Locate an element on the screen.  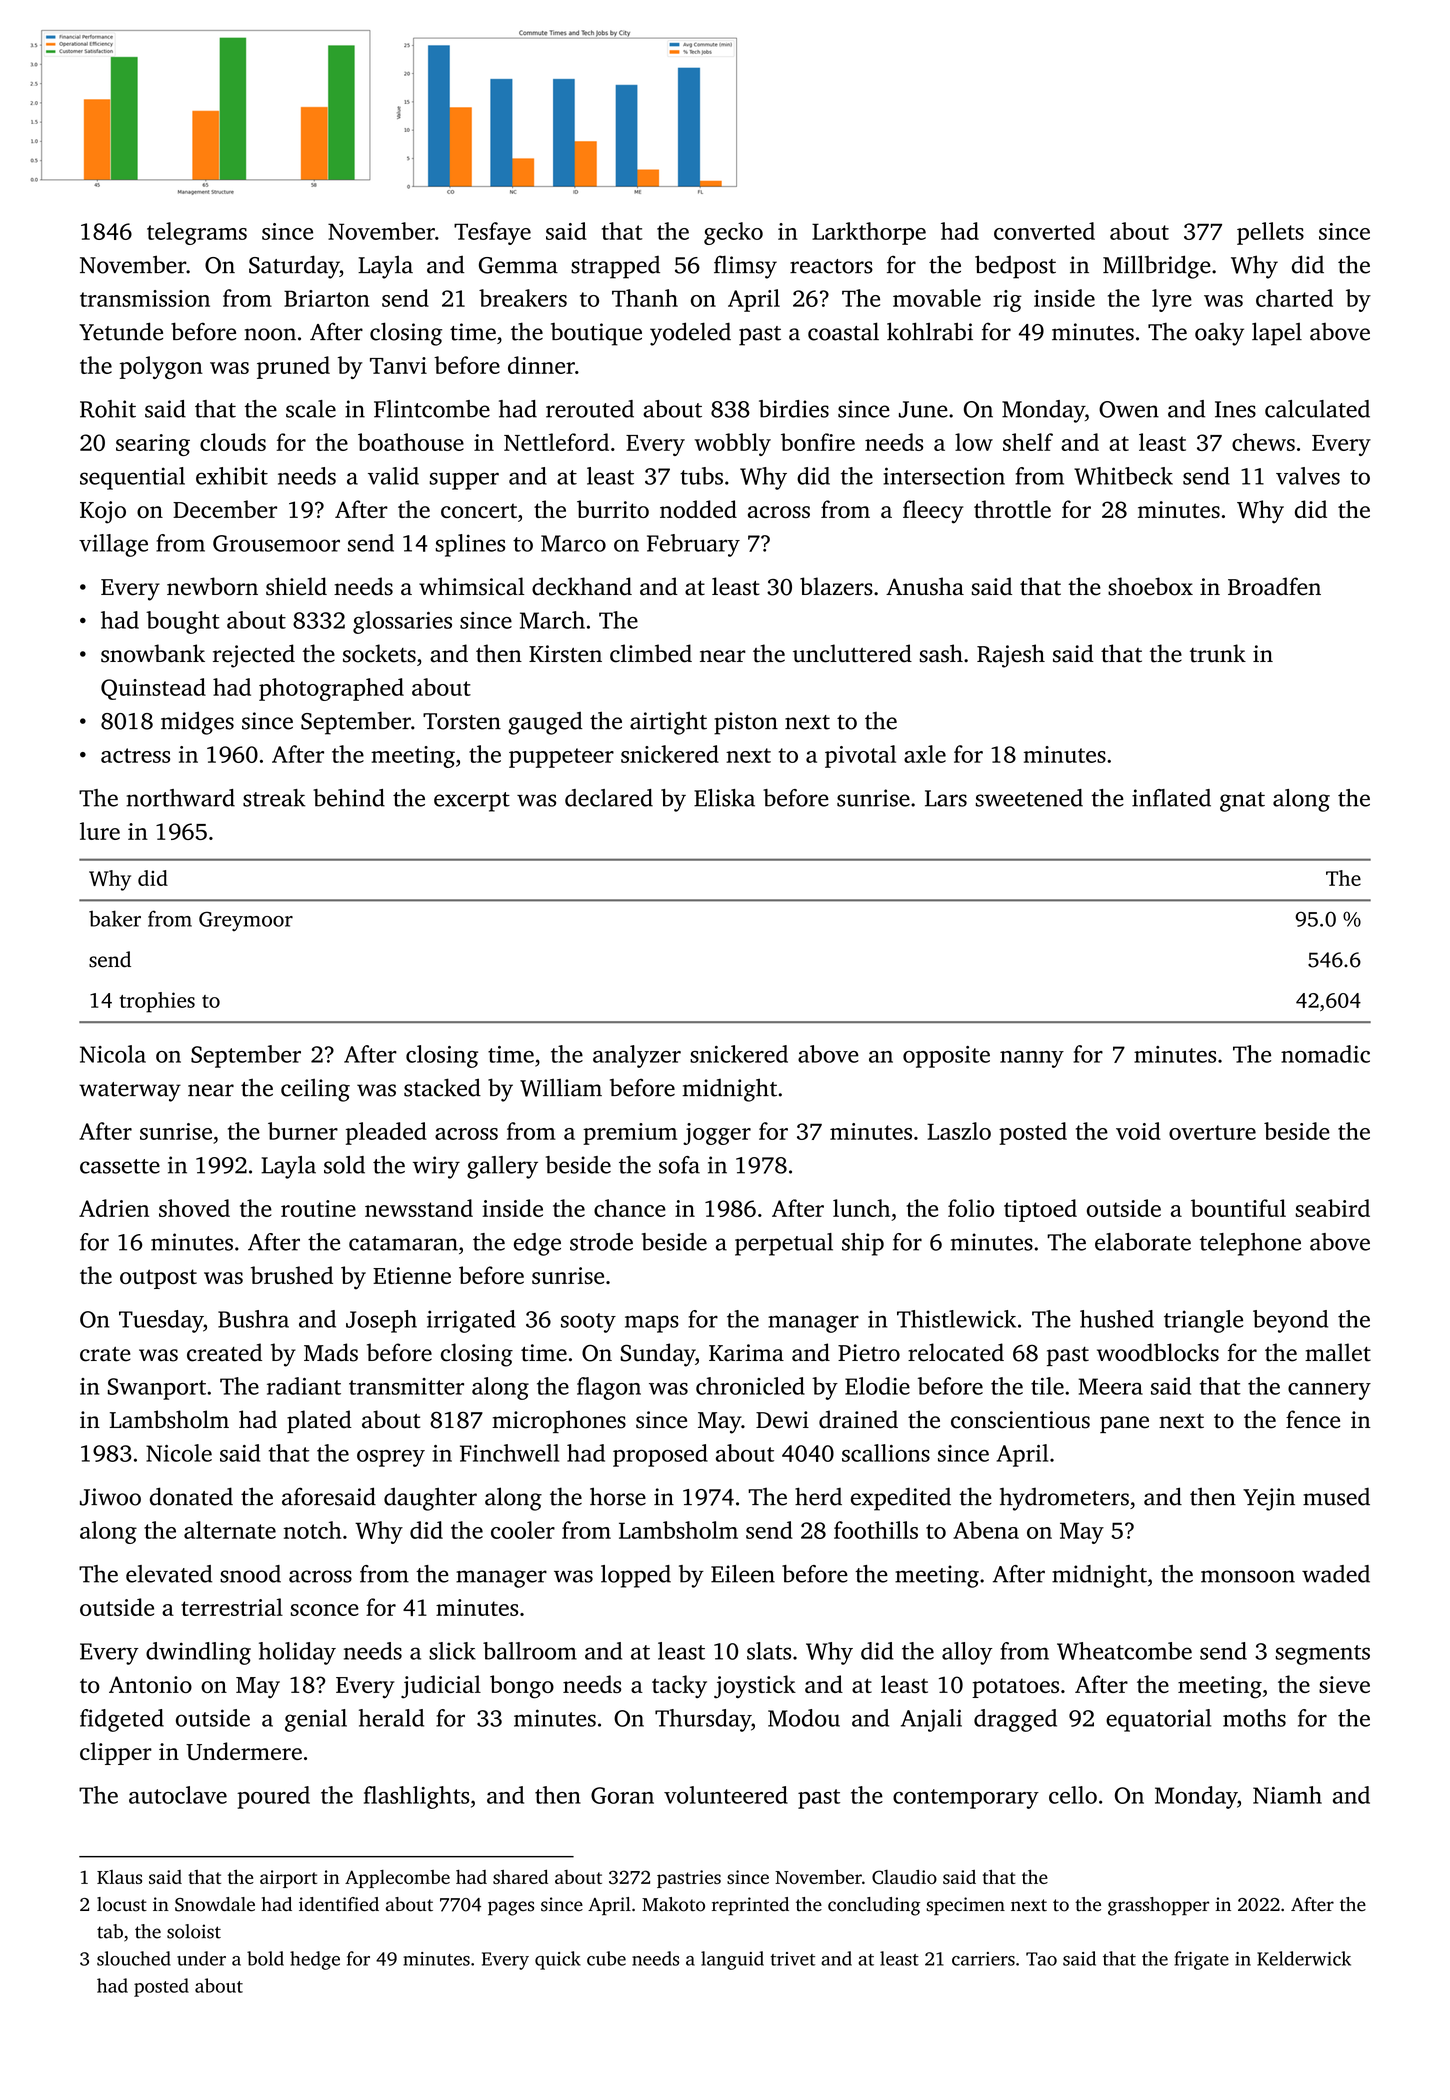
hushed is located at coordinates (1117, 1319).
